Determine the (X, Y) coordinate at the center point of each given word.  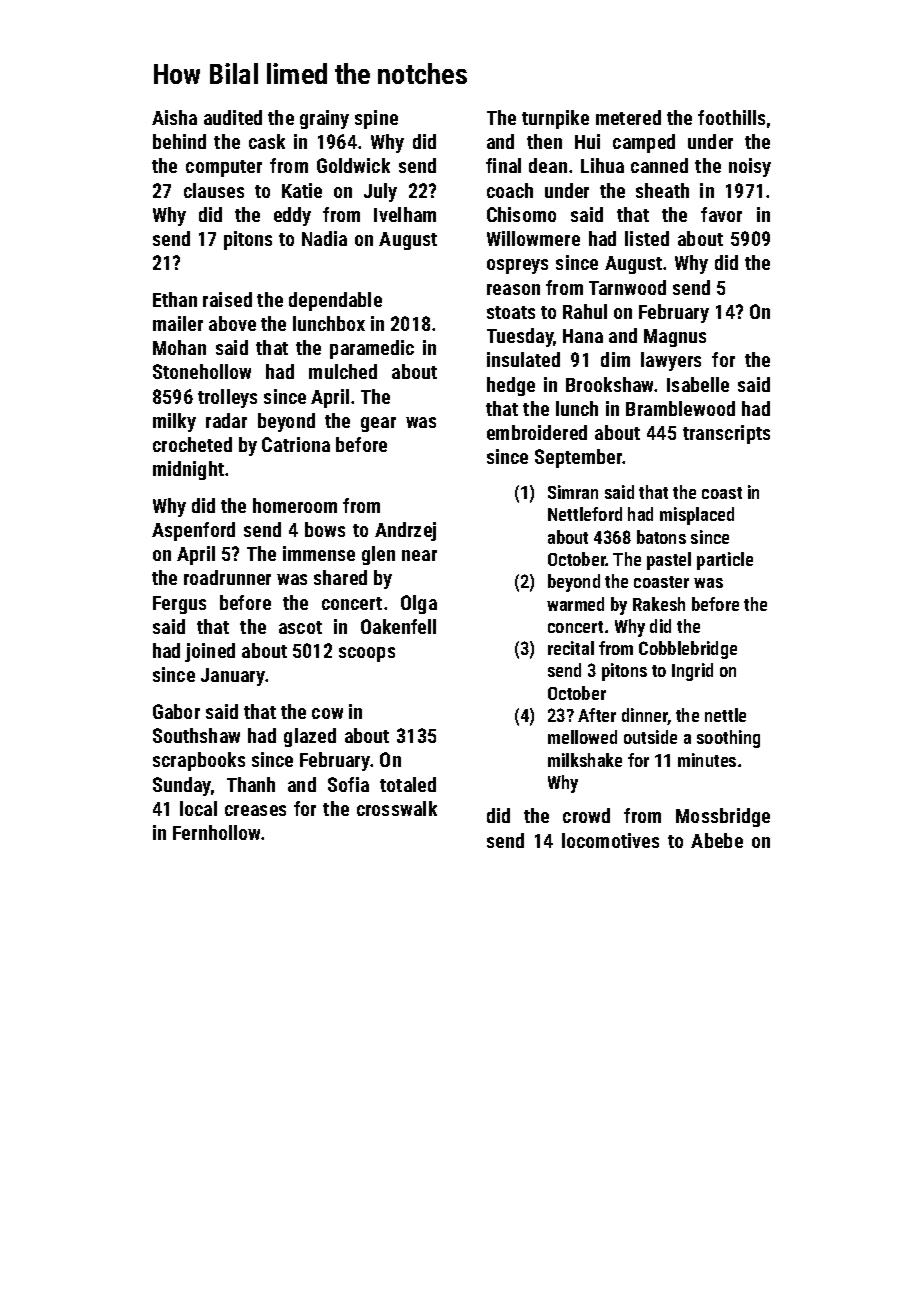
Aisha (174, 117)
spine (376, 119)
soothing (728, 739)
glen (378, 555)
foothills (731, 117)
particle (725, 561)
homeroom (295, 505)
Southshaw (196, 735)
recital (571, 648)
